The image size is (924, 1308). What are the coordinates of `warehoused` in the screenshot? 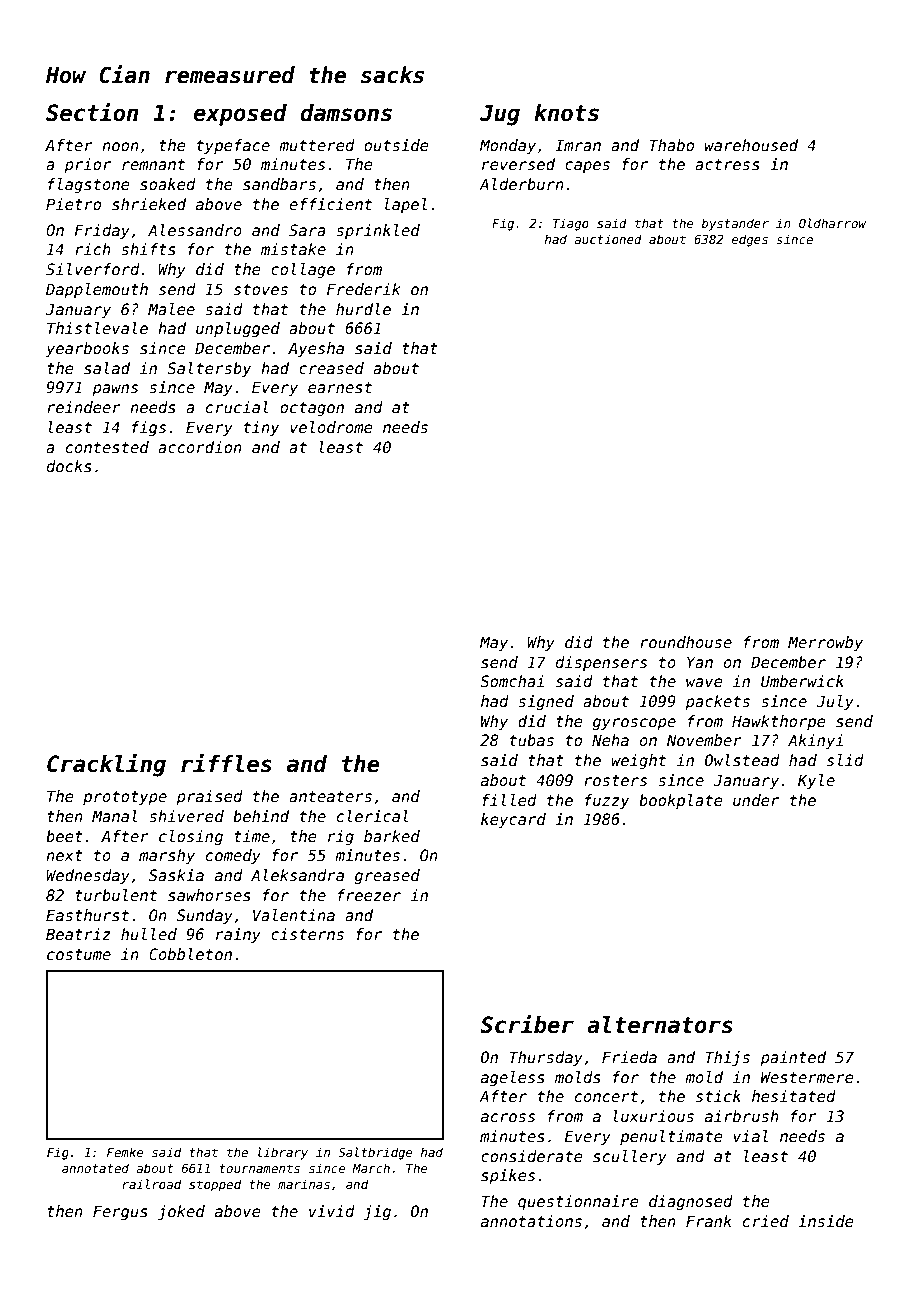 It's located at (751, 145).
